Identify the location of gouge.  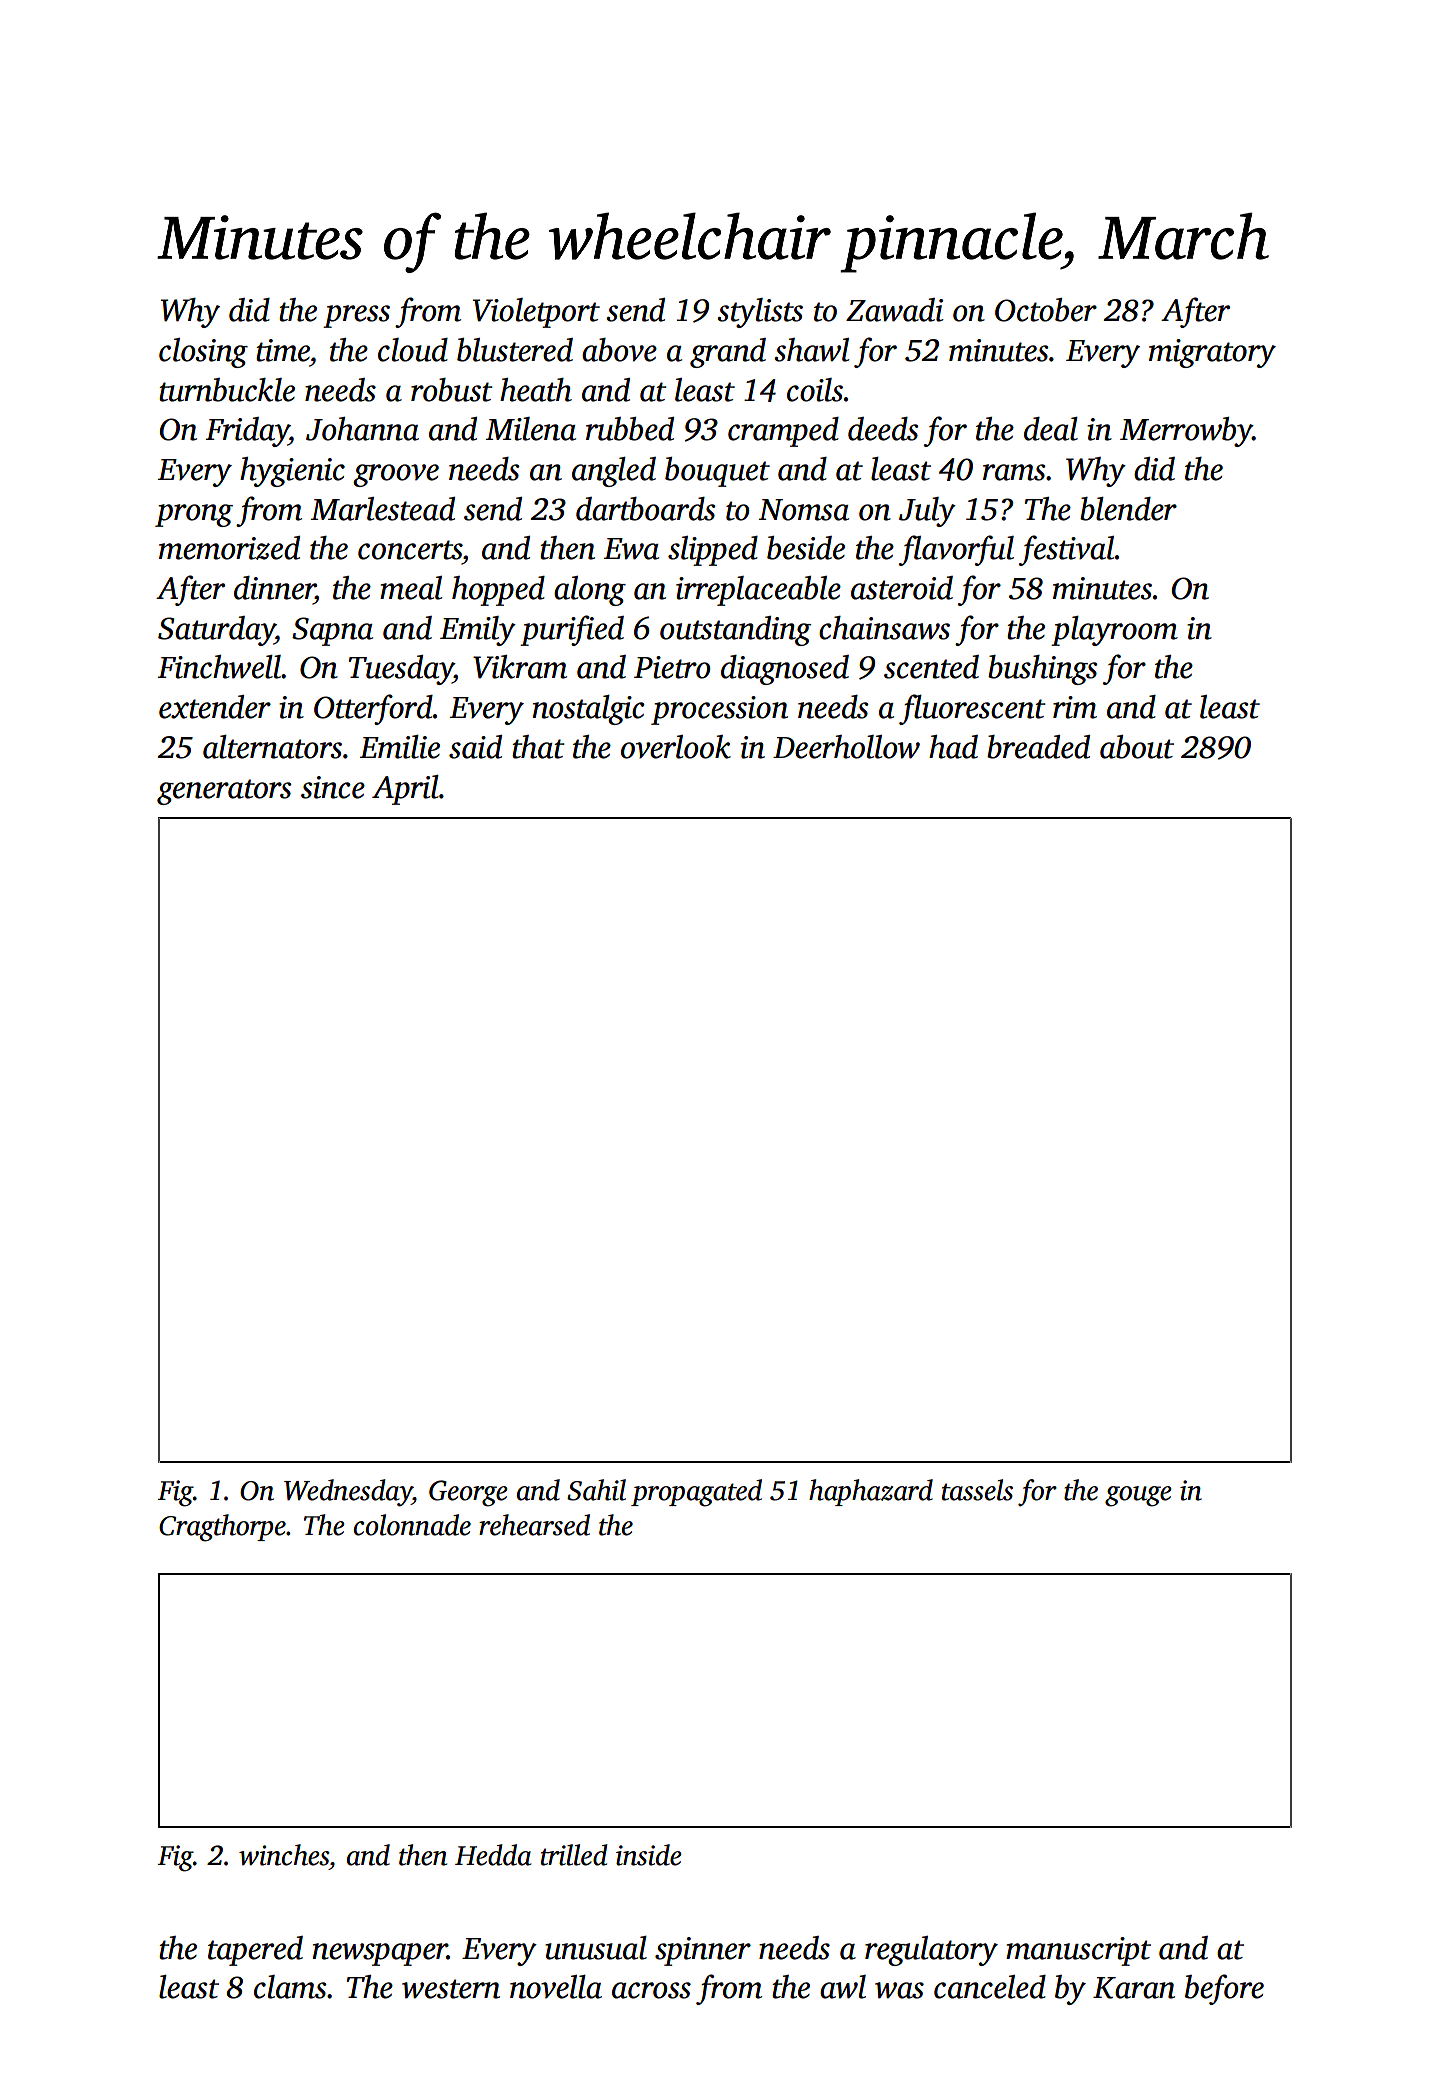
(1138, 1496).
